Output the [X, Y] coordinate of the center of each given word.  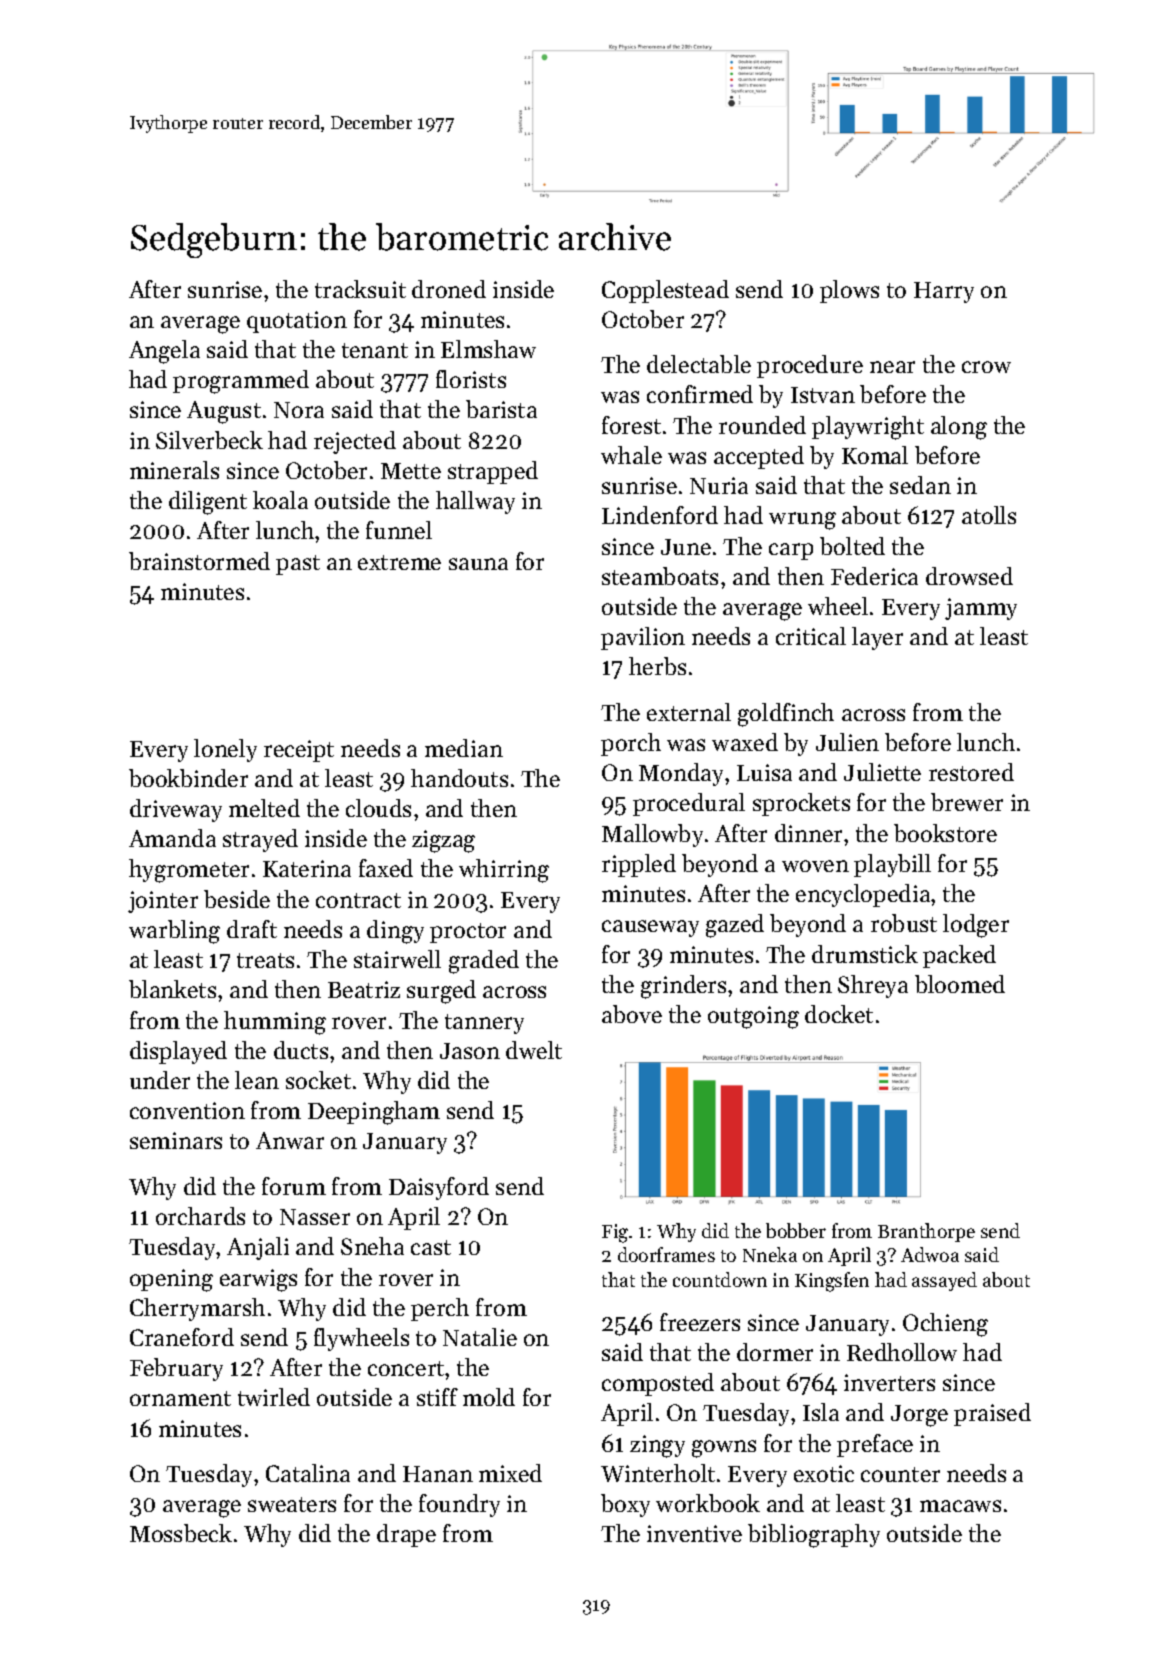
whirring [504, 871]
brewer [967, 802]
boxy [625, 1505]
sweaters [292, 1504]
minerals [174, 470]
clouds [378, 808]
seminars [176, 1140]
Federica [874, 576]
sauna [478, 564]
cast [431, 1247]
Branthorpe [926, 1232]
